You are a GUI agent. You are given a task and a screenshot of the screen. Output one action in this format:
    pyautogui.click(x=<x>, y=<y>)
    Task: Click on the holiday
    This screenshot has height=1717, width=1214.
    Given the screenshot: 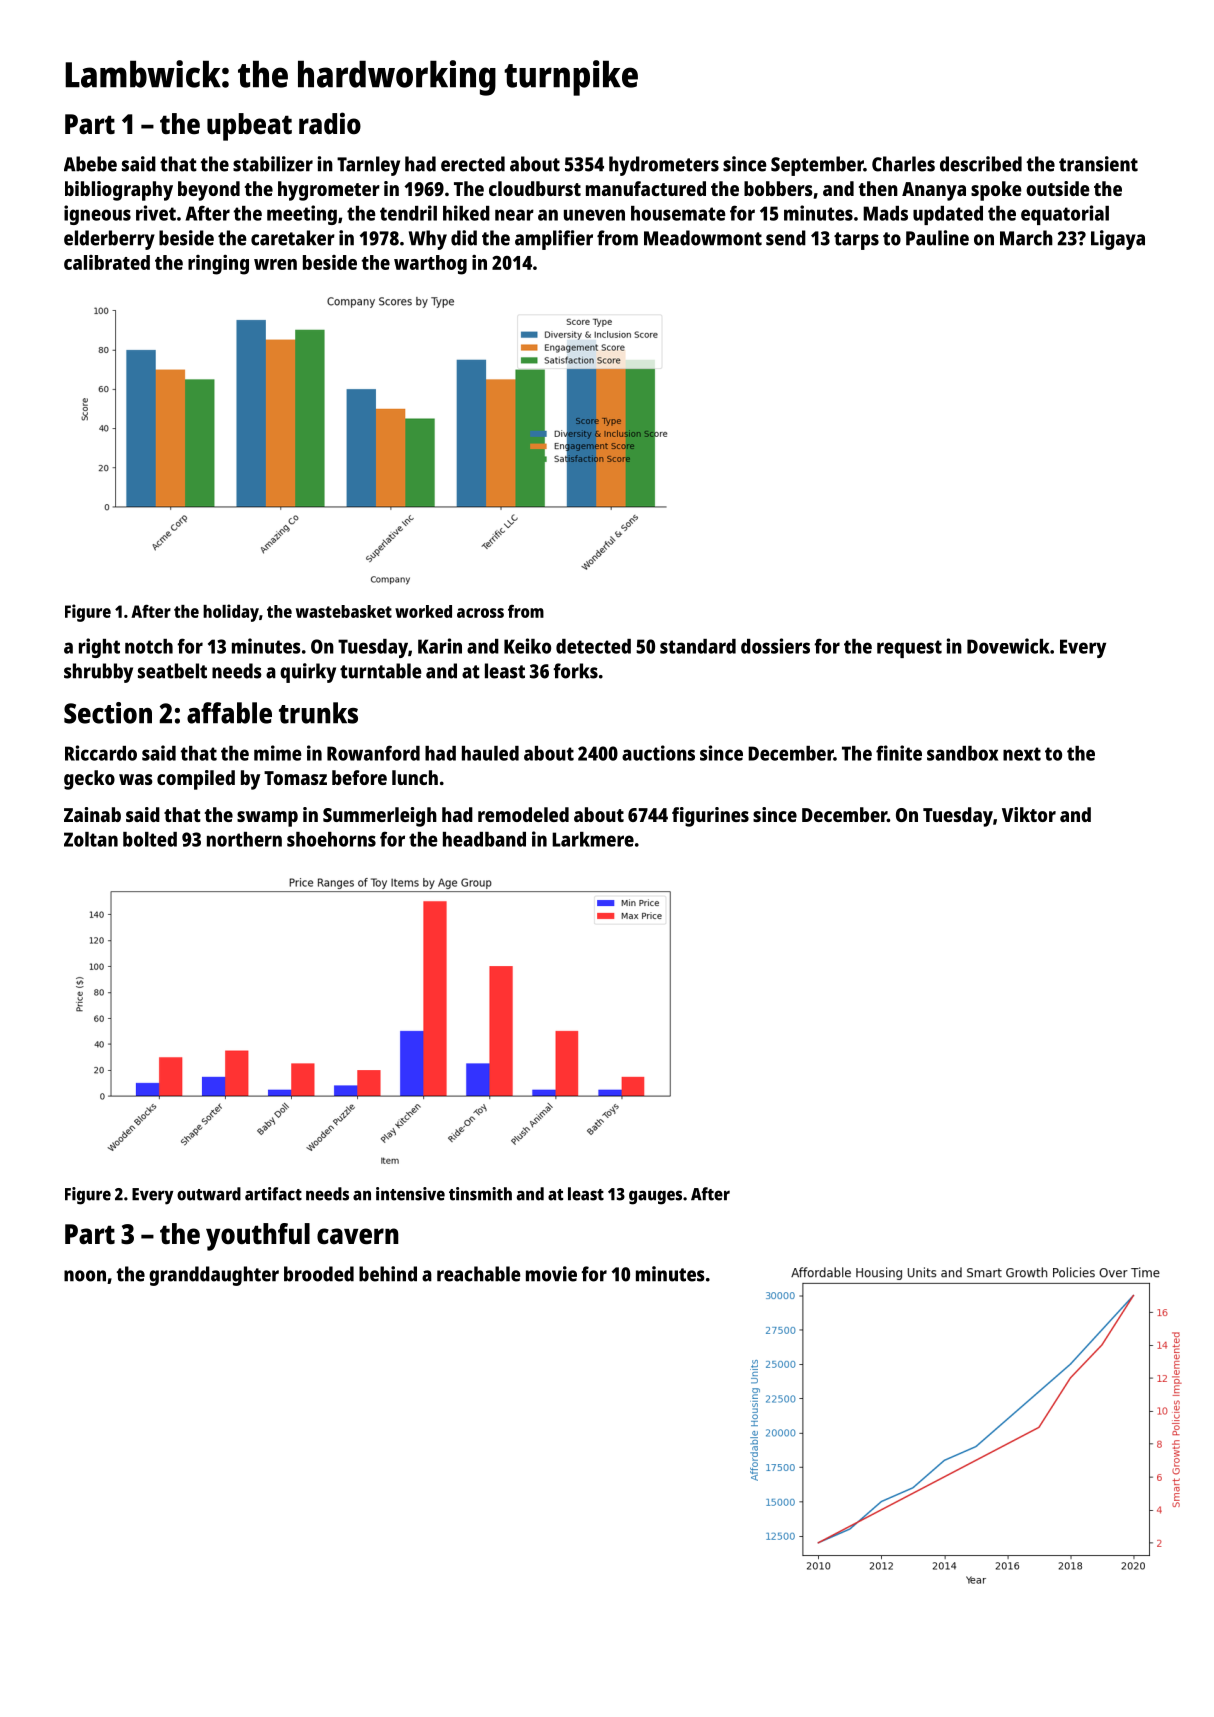 What is the action you would take?
    pyautogui.click(x=231, y=613)
